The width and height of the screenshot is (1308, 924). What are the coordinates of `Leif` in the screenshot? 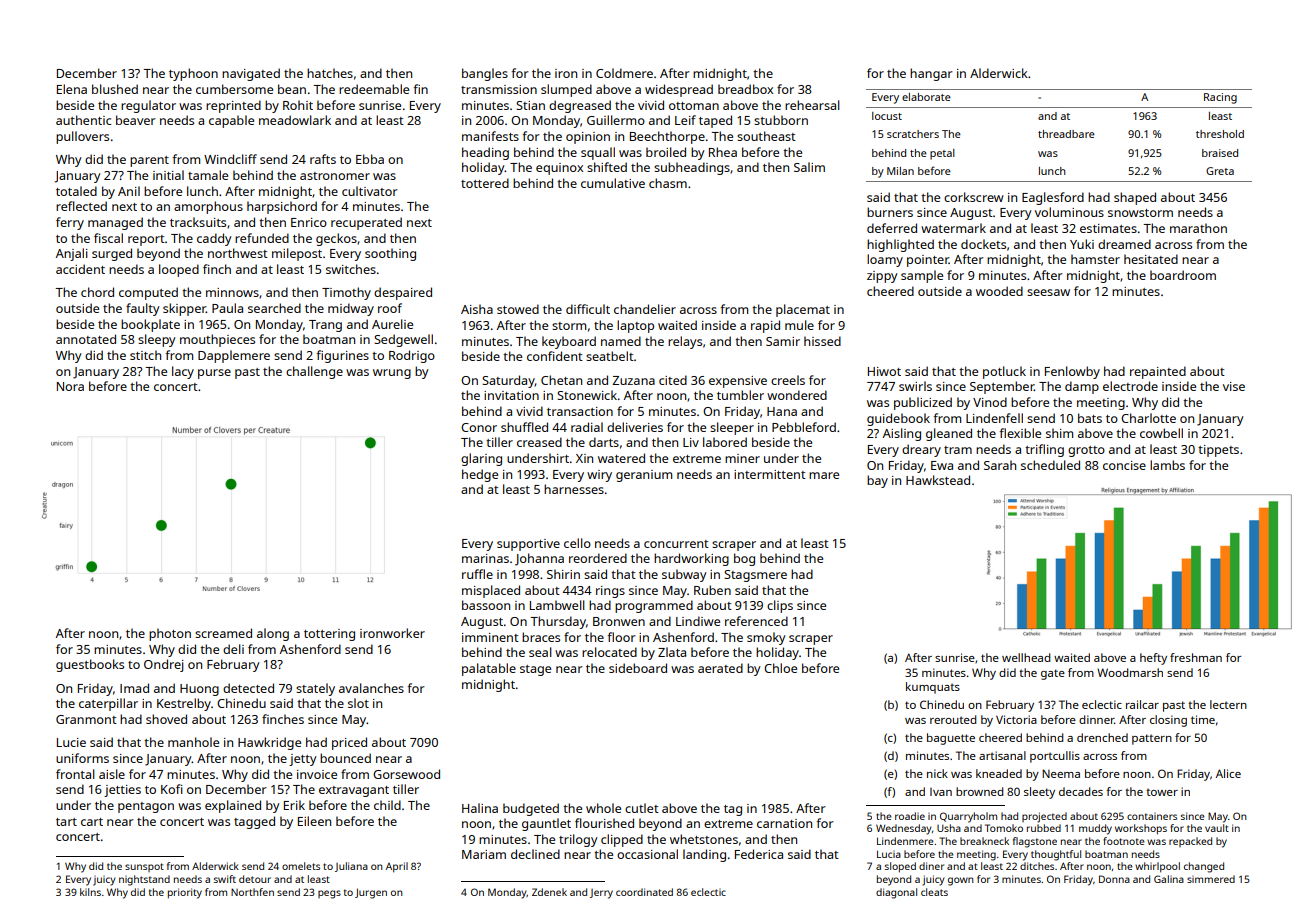 It's located at (685, 120).
